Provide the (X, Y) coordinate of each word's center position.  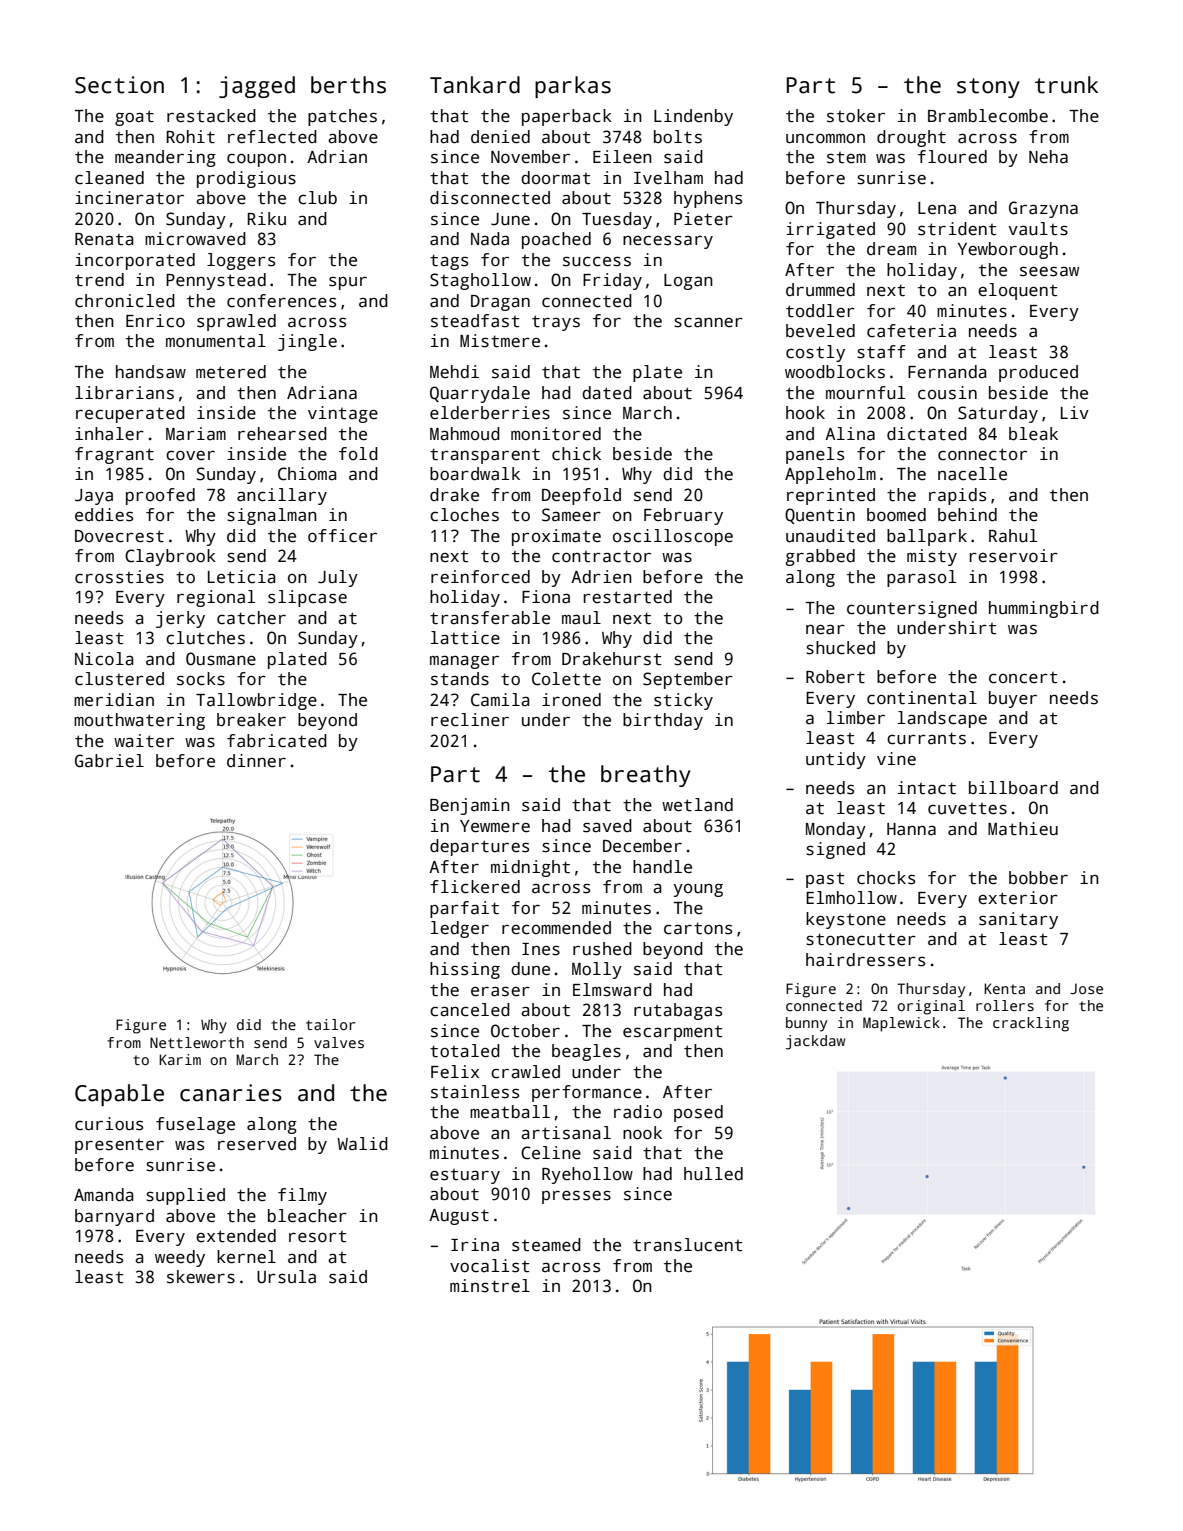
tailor (331, 1024)
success (597, 261)
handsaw (151, 372)
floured (952, 157)
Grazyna (1043, 209)
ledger (460, 929)
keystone (846, 920)
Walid (362, 1144)
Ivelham (668, 178)
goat (134, 118)
